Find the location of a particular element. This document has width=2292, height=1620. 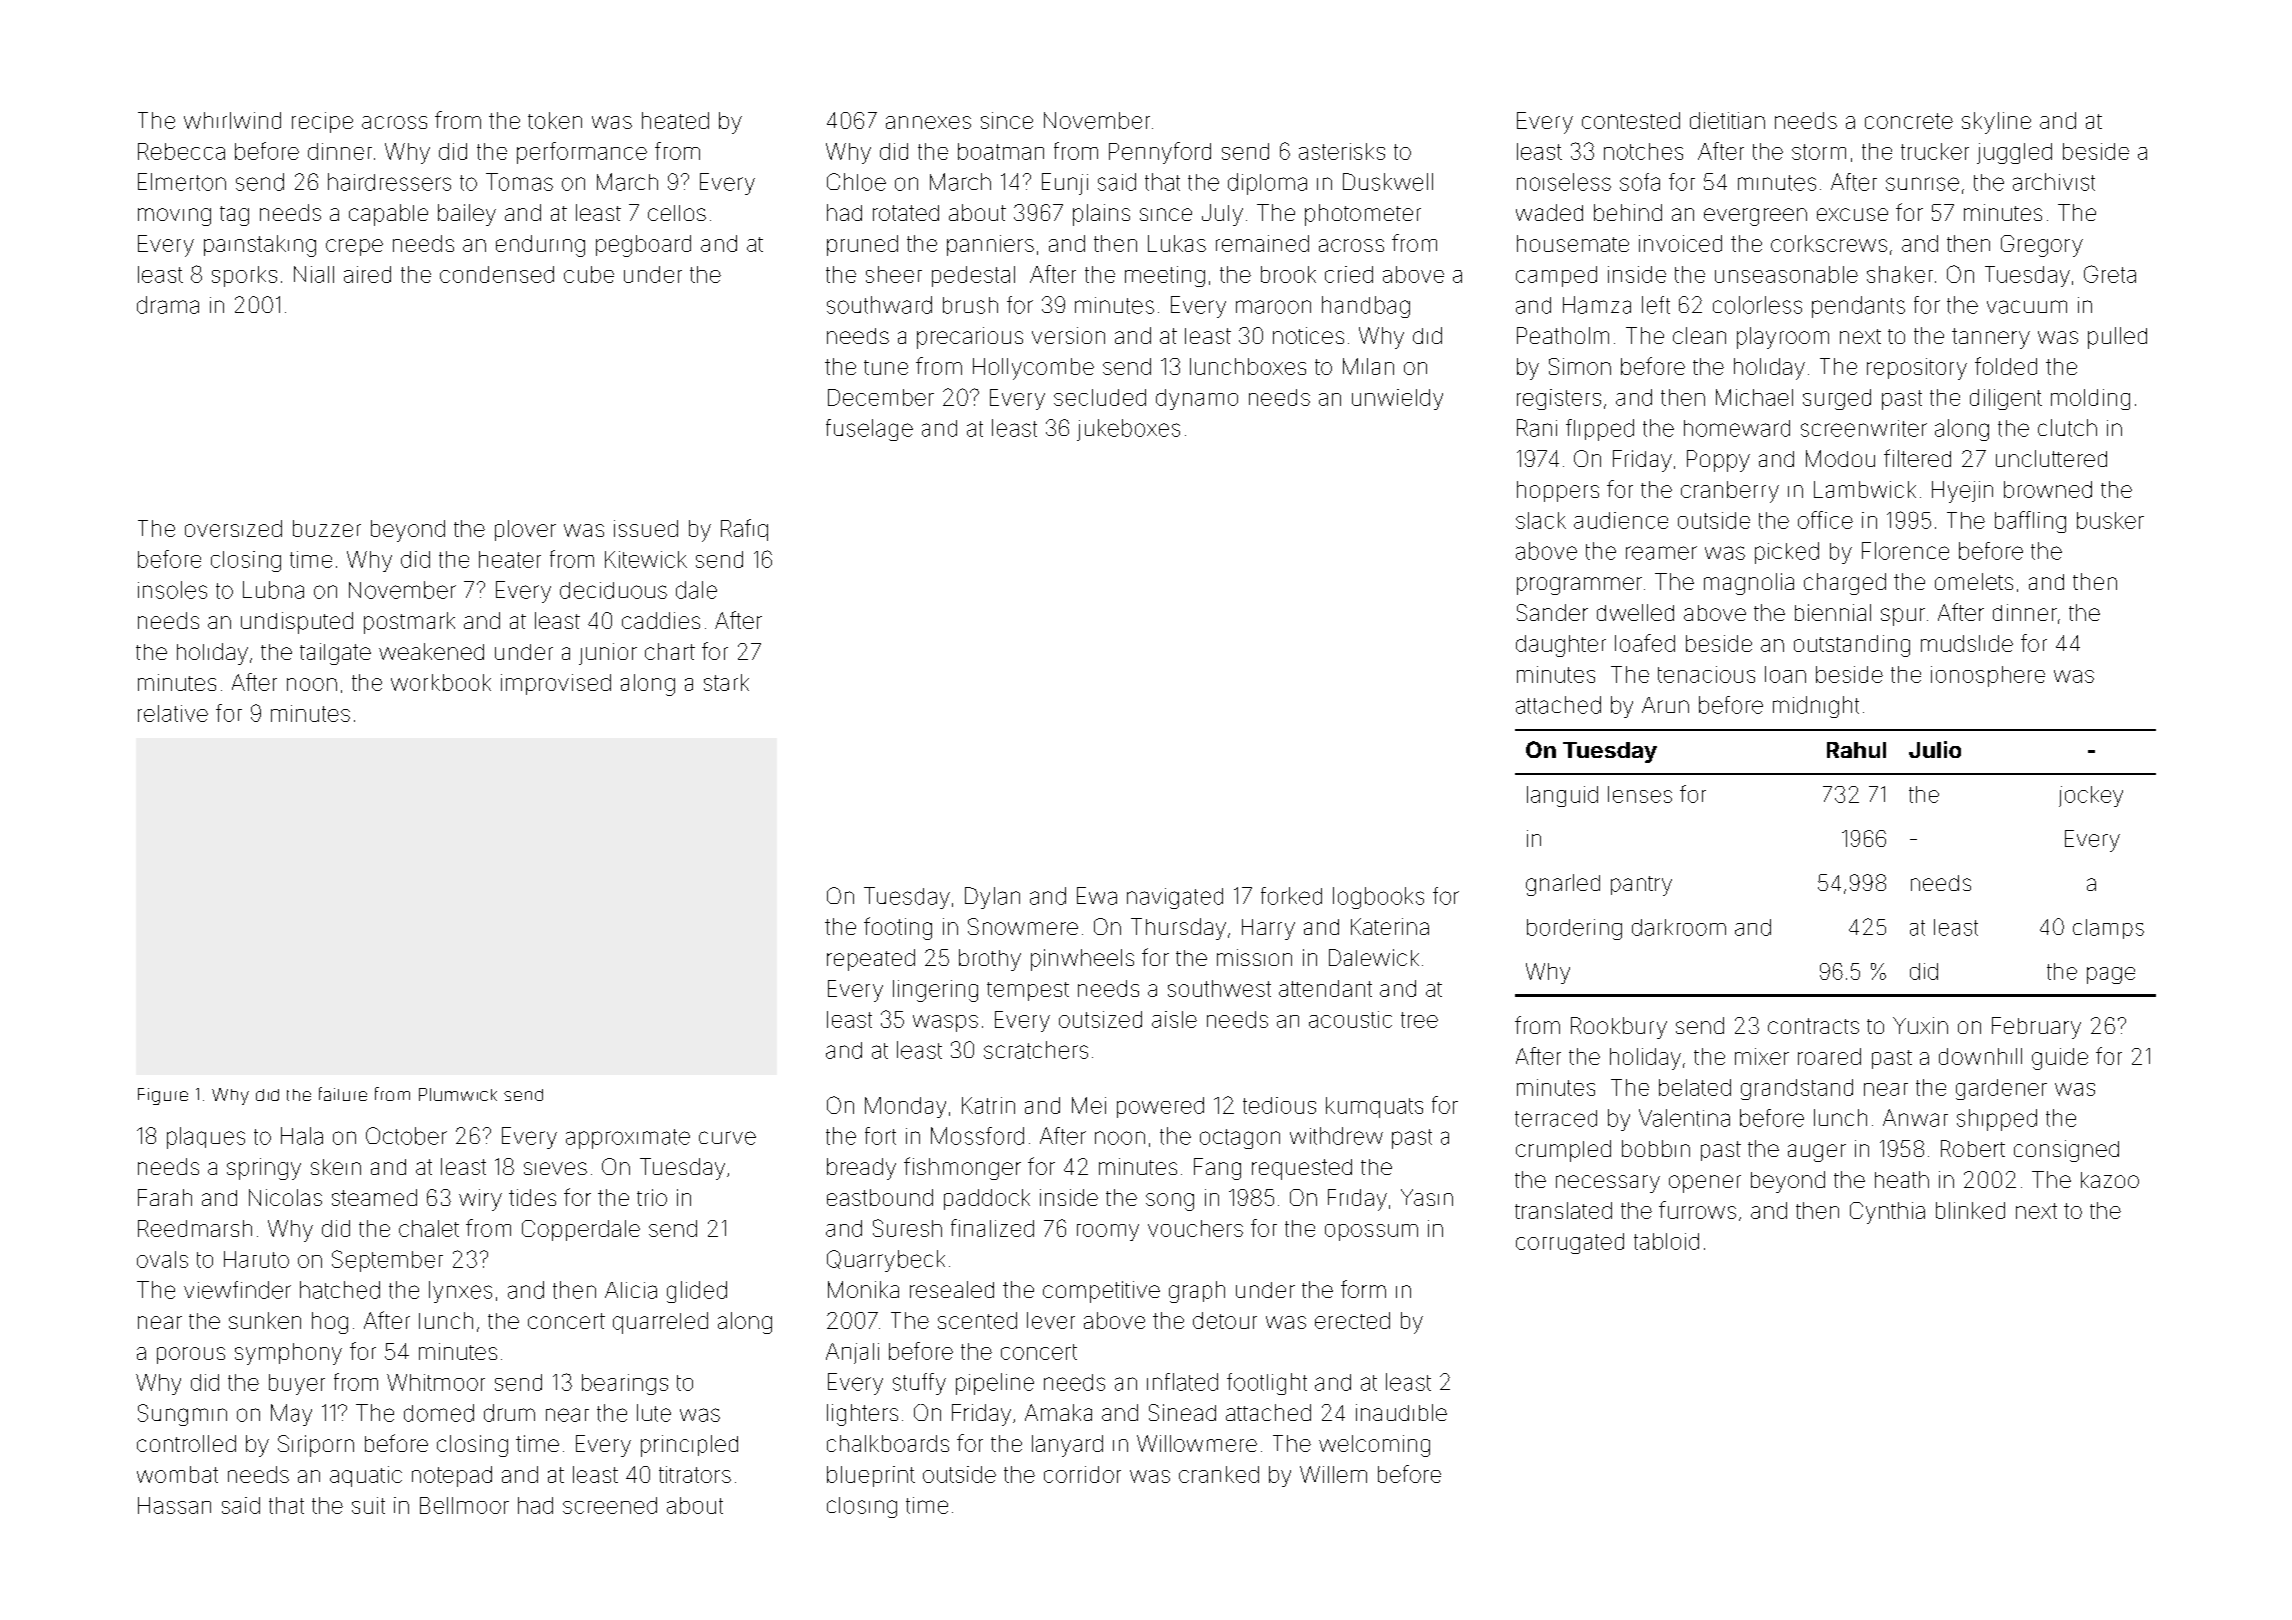

hairdressers is located at coordinates (389, 182).
